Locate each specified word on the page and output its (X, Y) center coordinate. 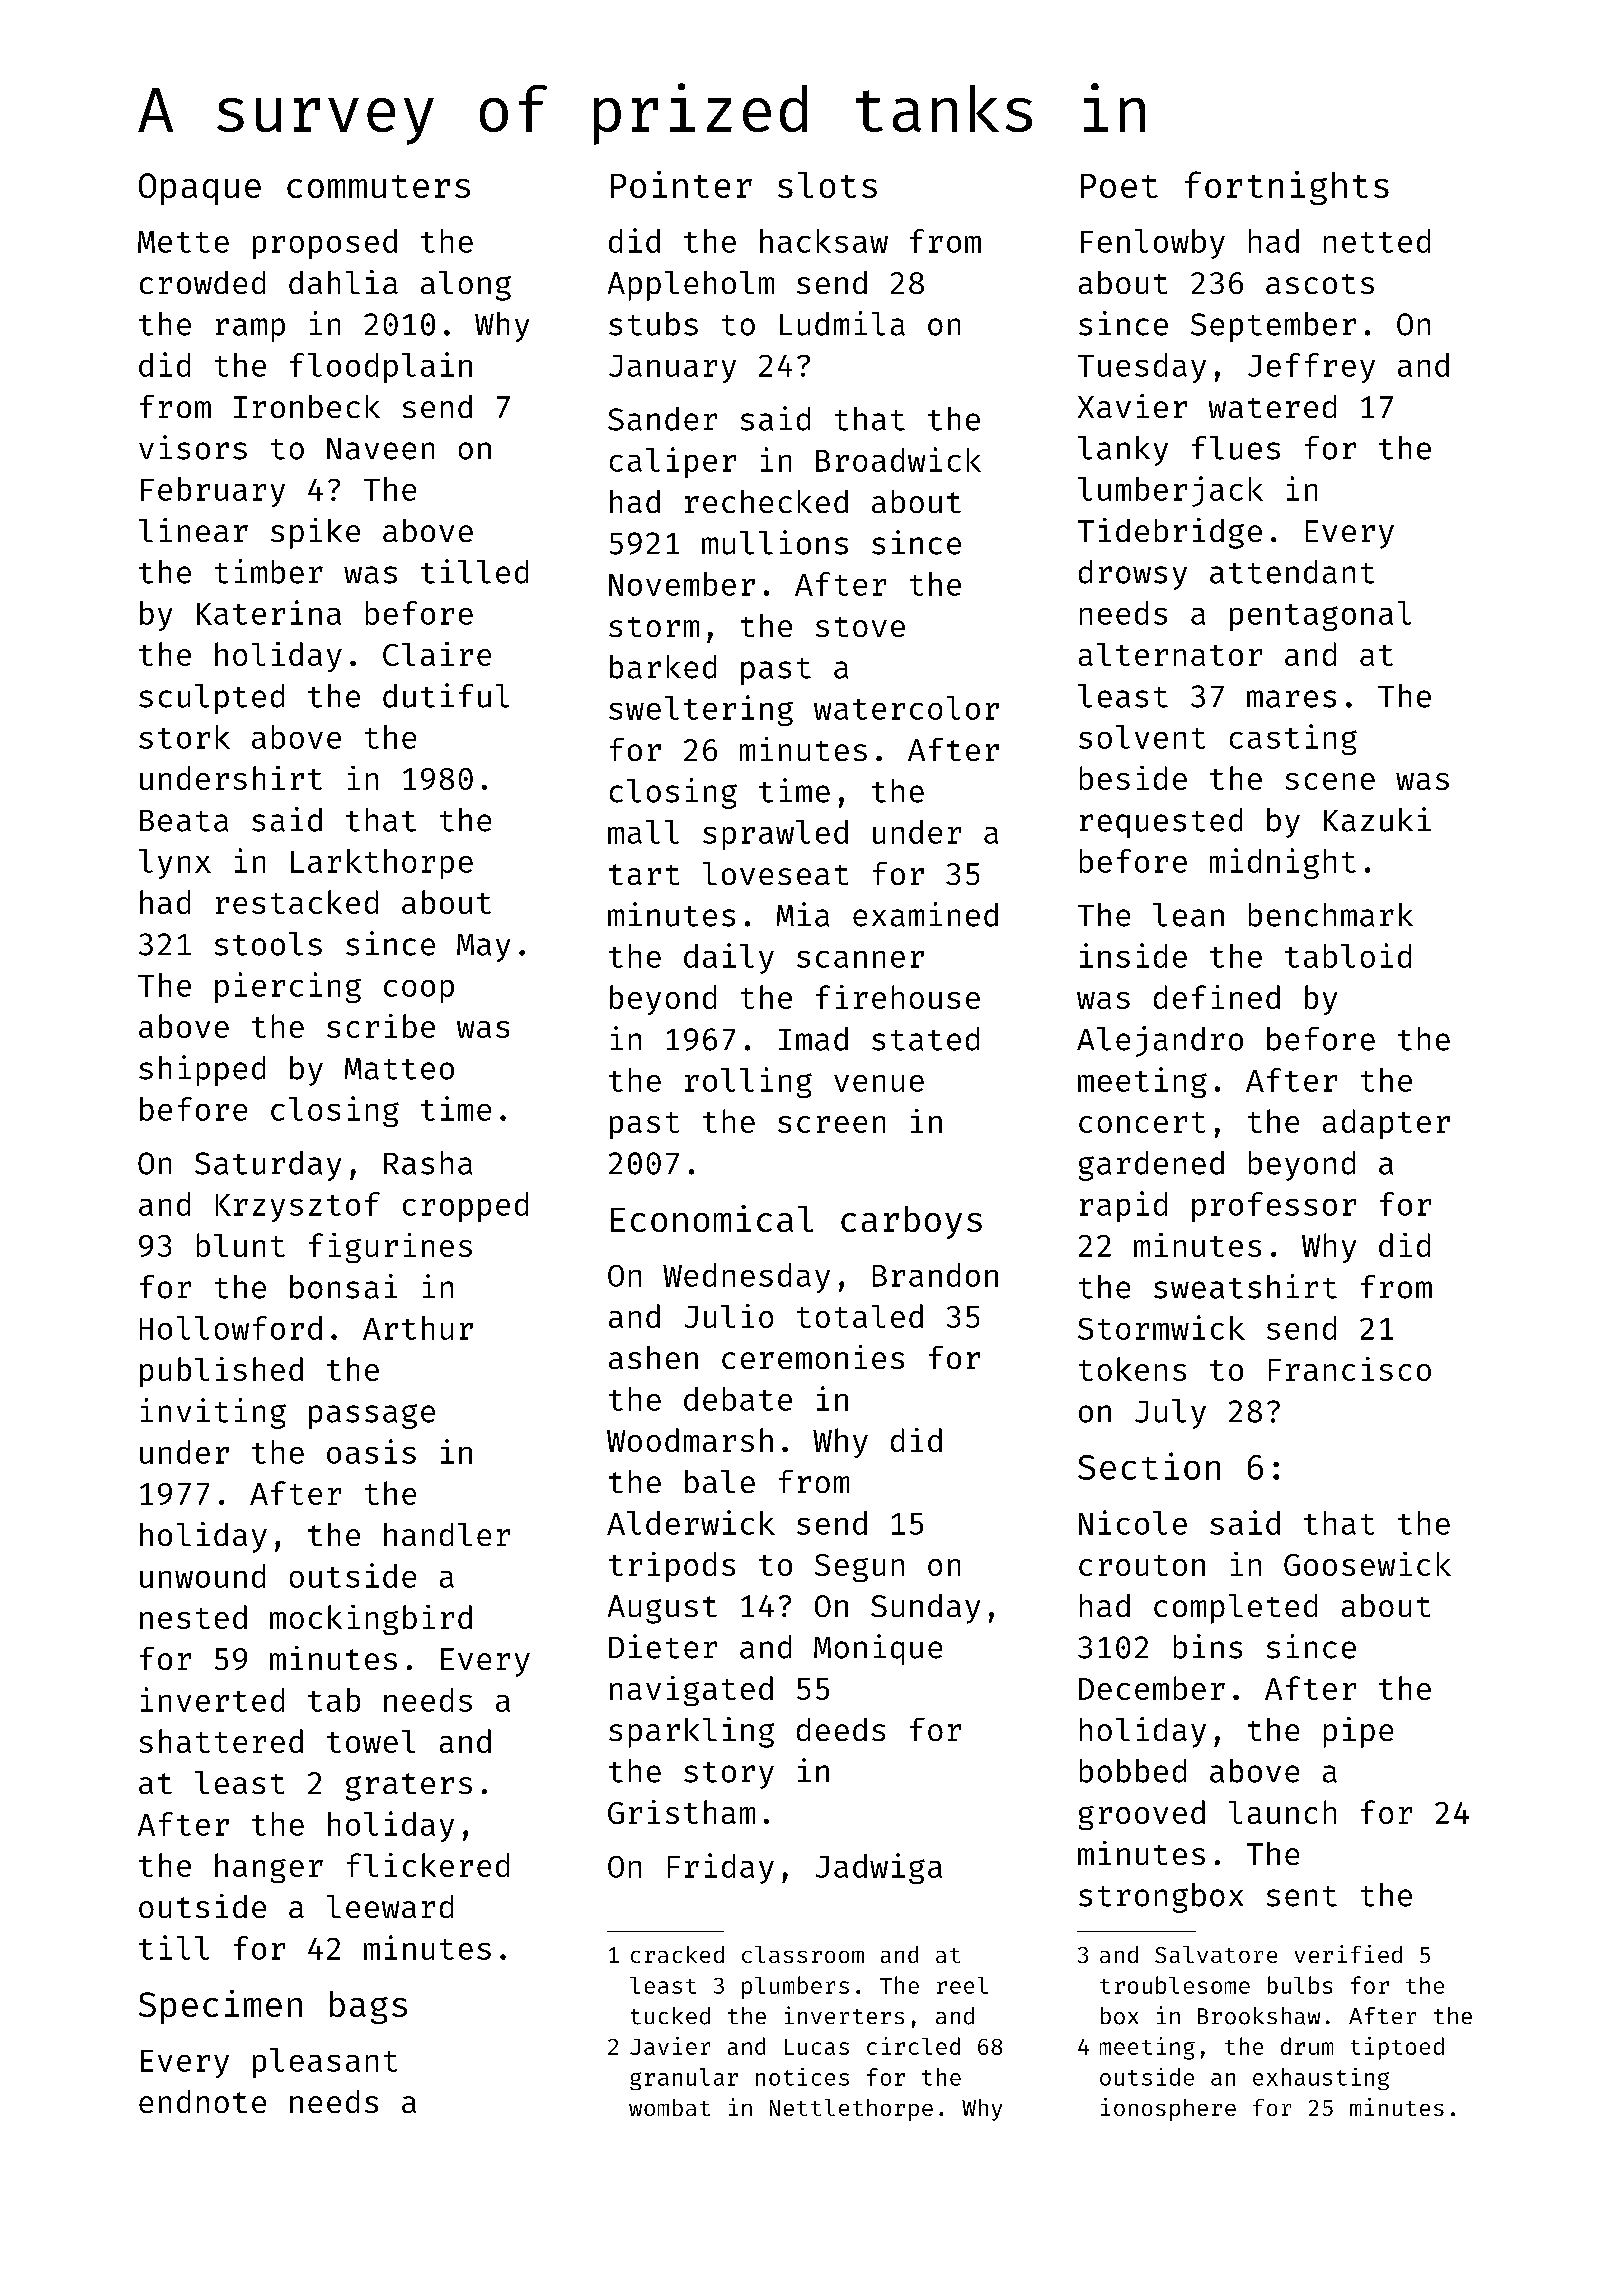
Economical (712, 1218)
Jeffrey (1311, 368)
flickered (428, 1865)
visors (193, 447)
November (682, 584)
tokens (1132, 1369)
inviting (213, 1413)
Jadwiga (879, 1868)
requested (1161, 823)
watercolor (906, 708)
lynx (175, 864)
